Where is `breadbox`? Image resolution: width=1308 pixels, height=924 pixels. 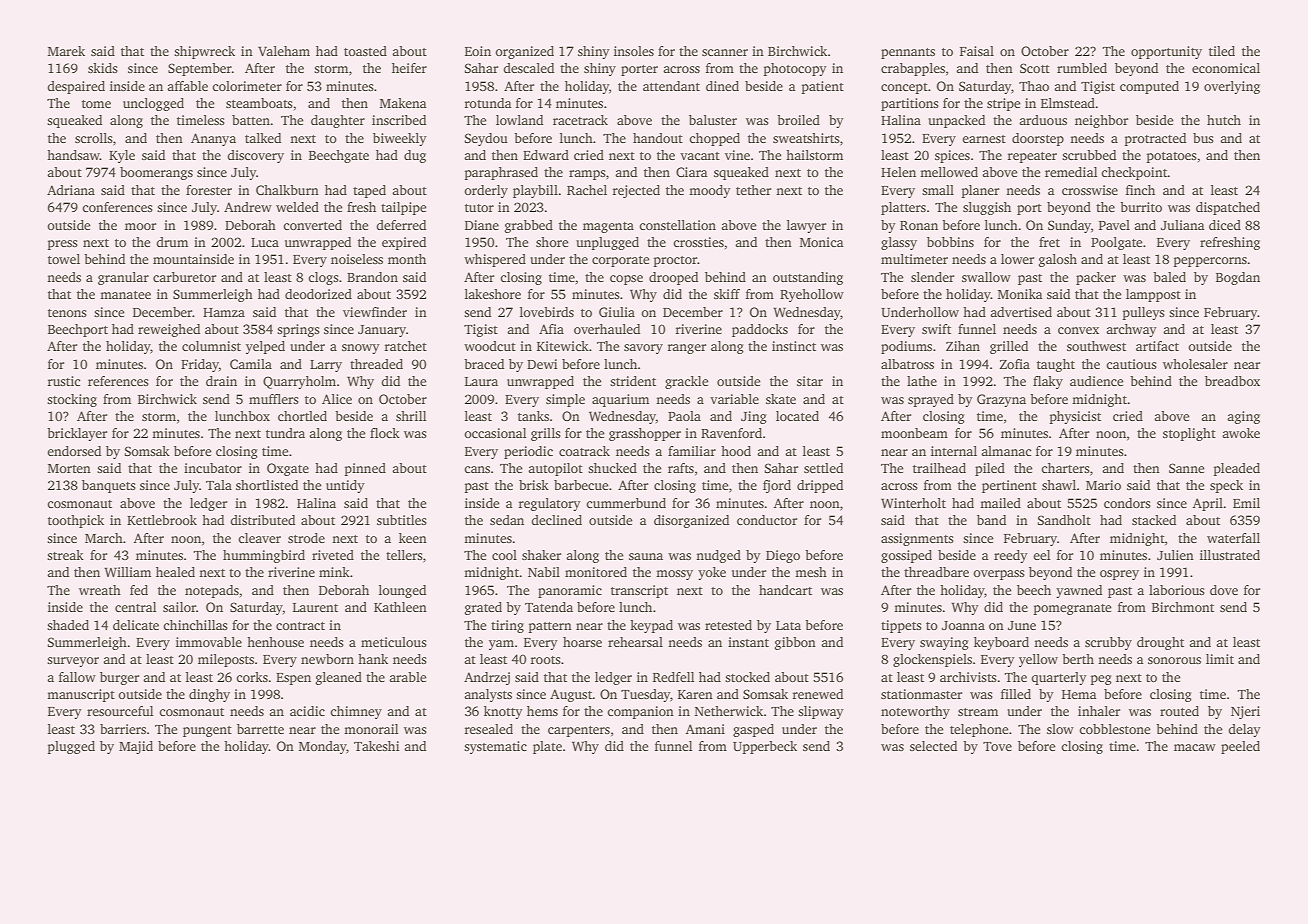 breadbox is located at coordinates (1232, 381).
